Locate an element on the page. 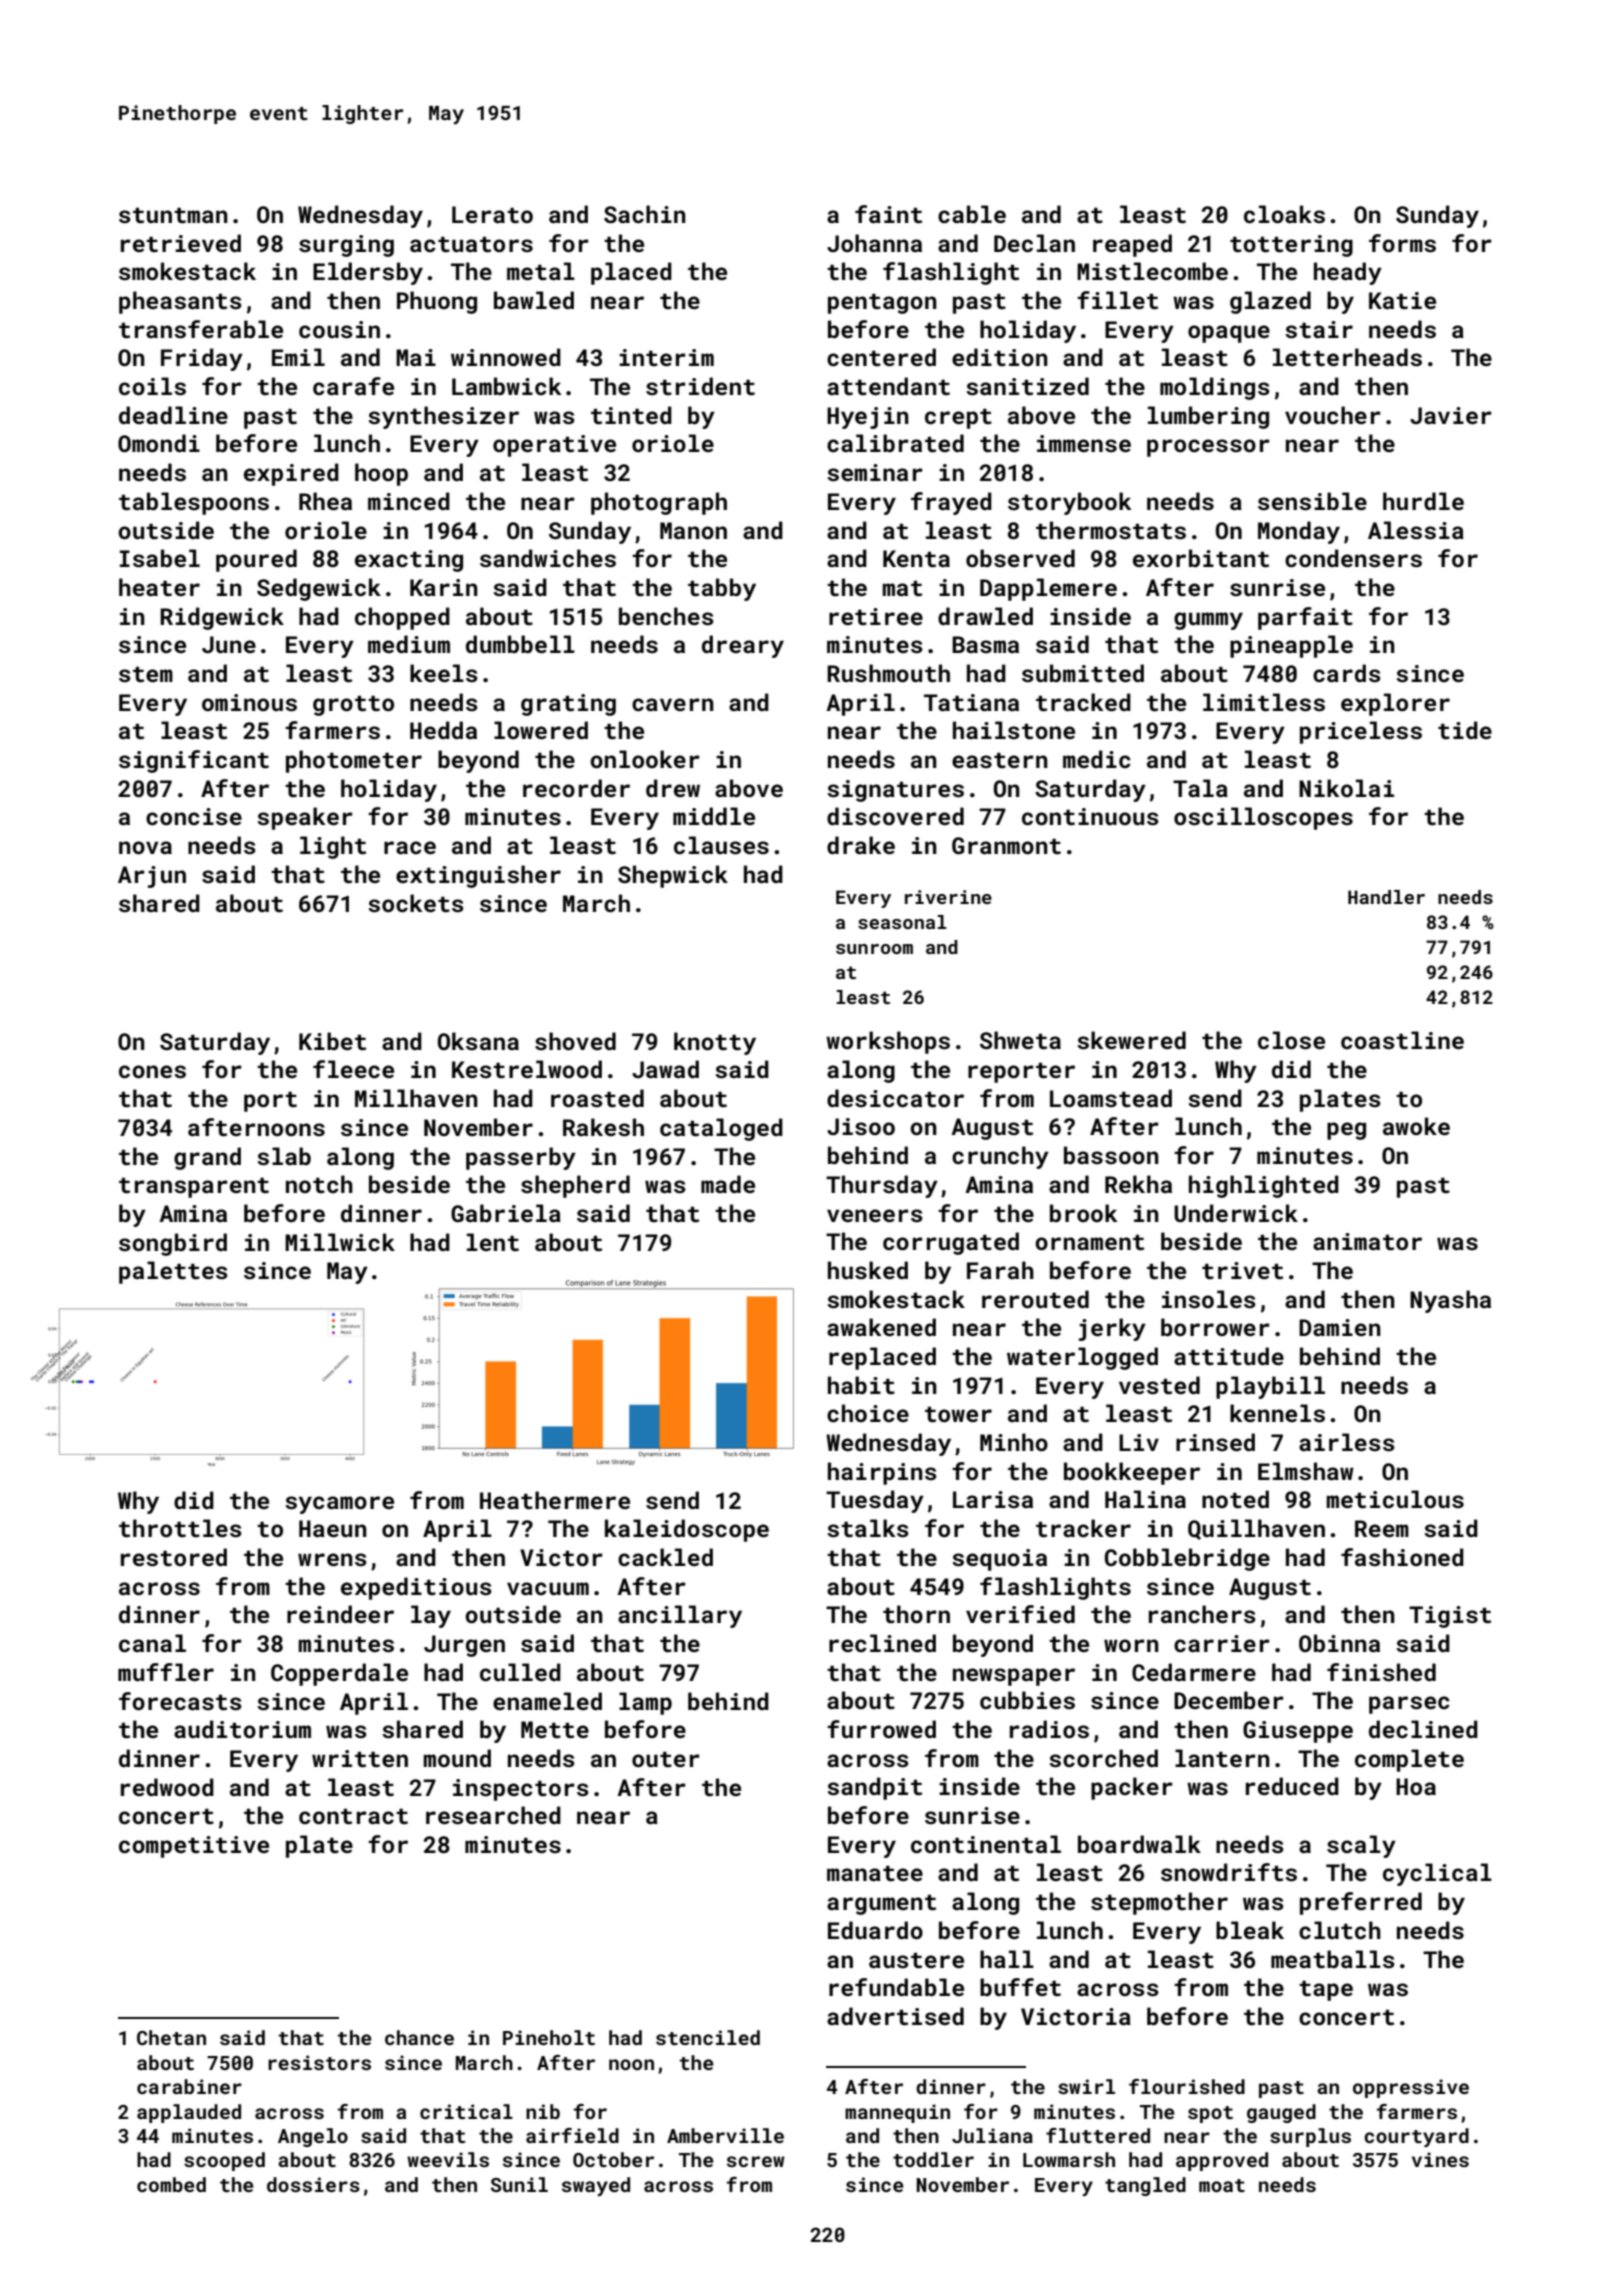 Image resolution: width=1620 pixels, height=2292 pixels. lent is located at coordinates (493, 1242).
